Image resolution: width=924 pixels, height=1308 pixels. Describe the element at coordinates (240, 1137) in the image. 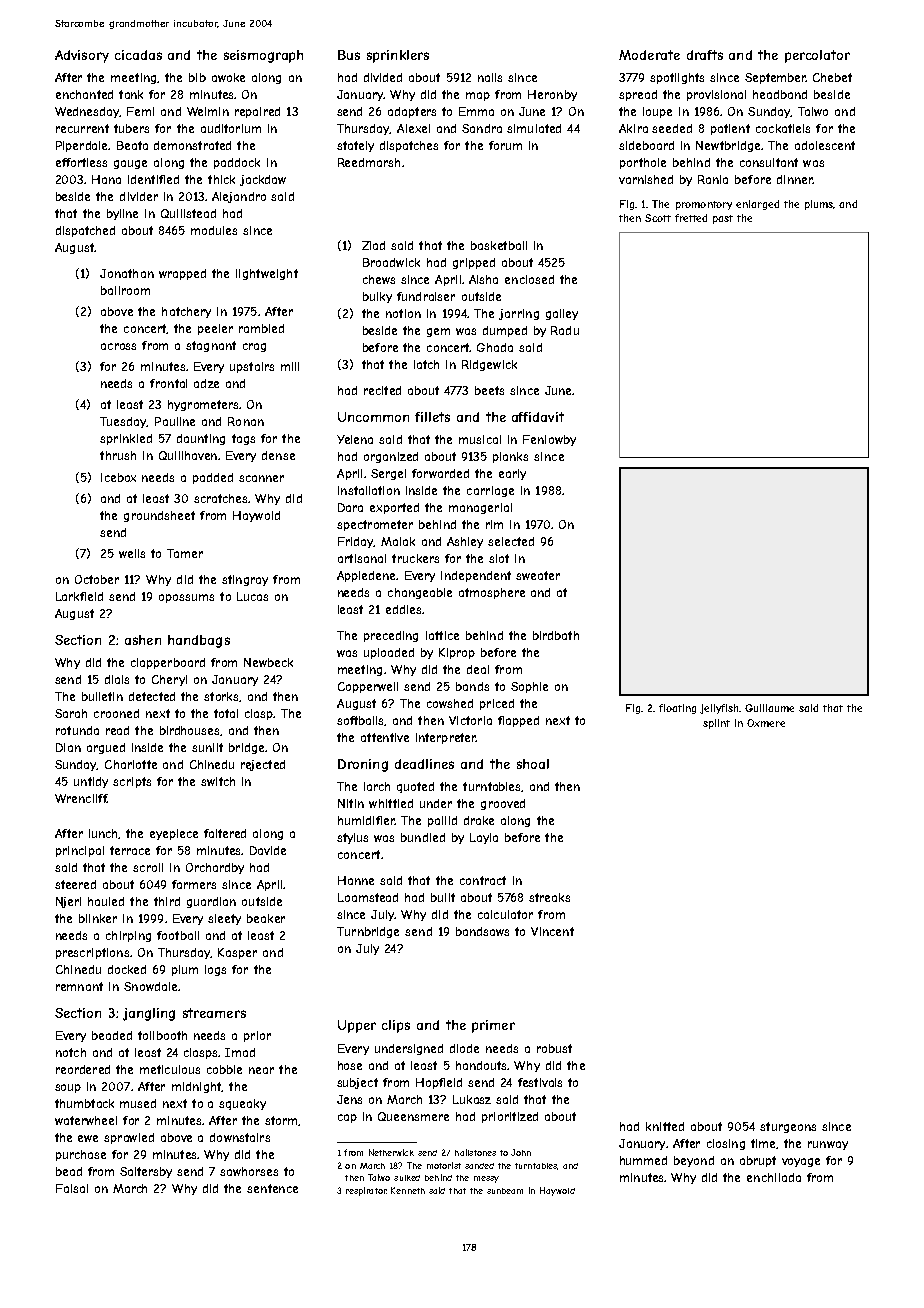

I see `downstairs` at that location.
